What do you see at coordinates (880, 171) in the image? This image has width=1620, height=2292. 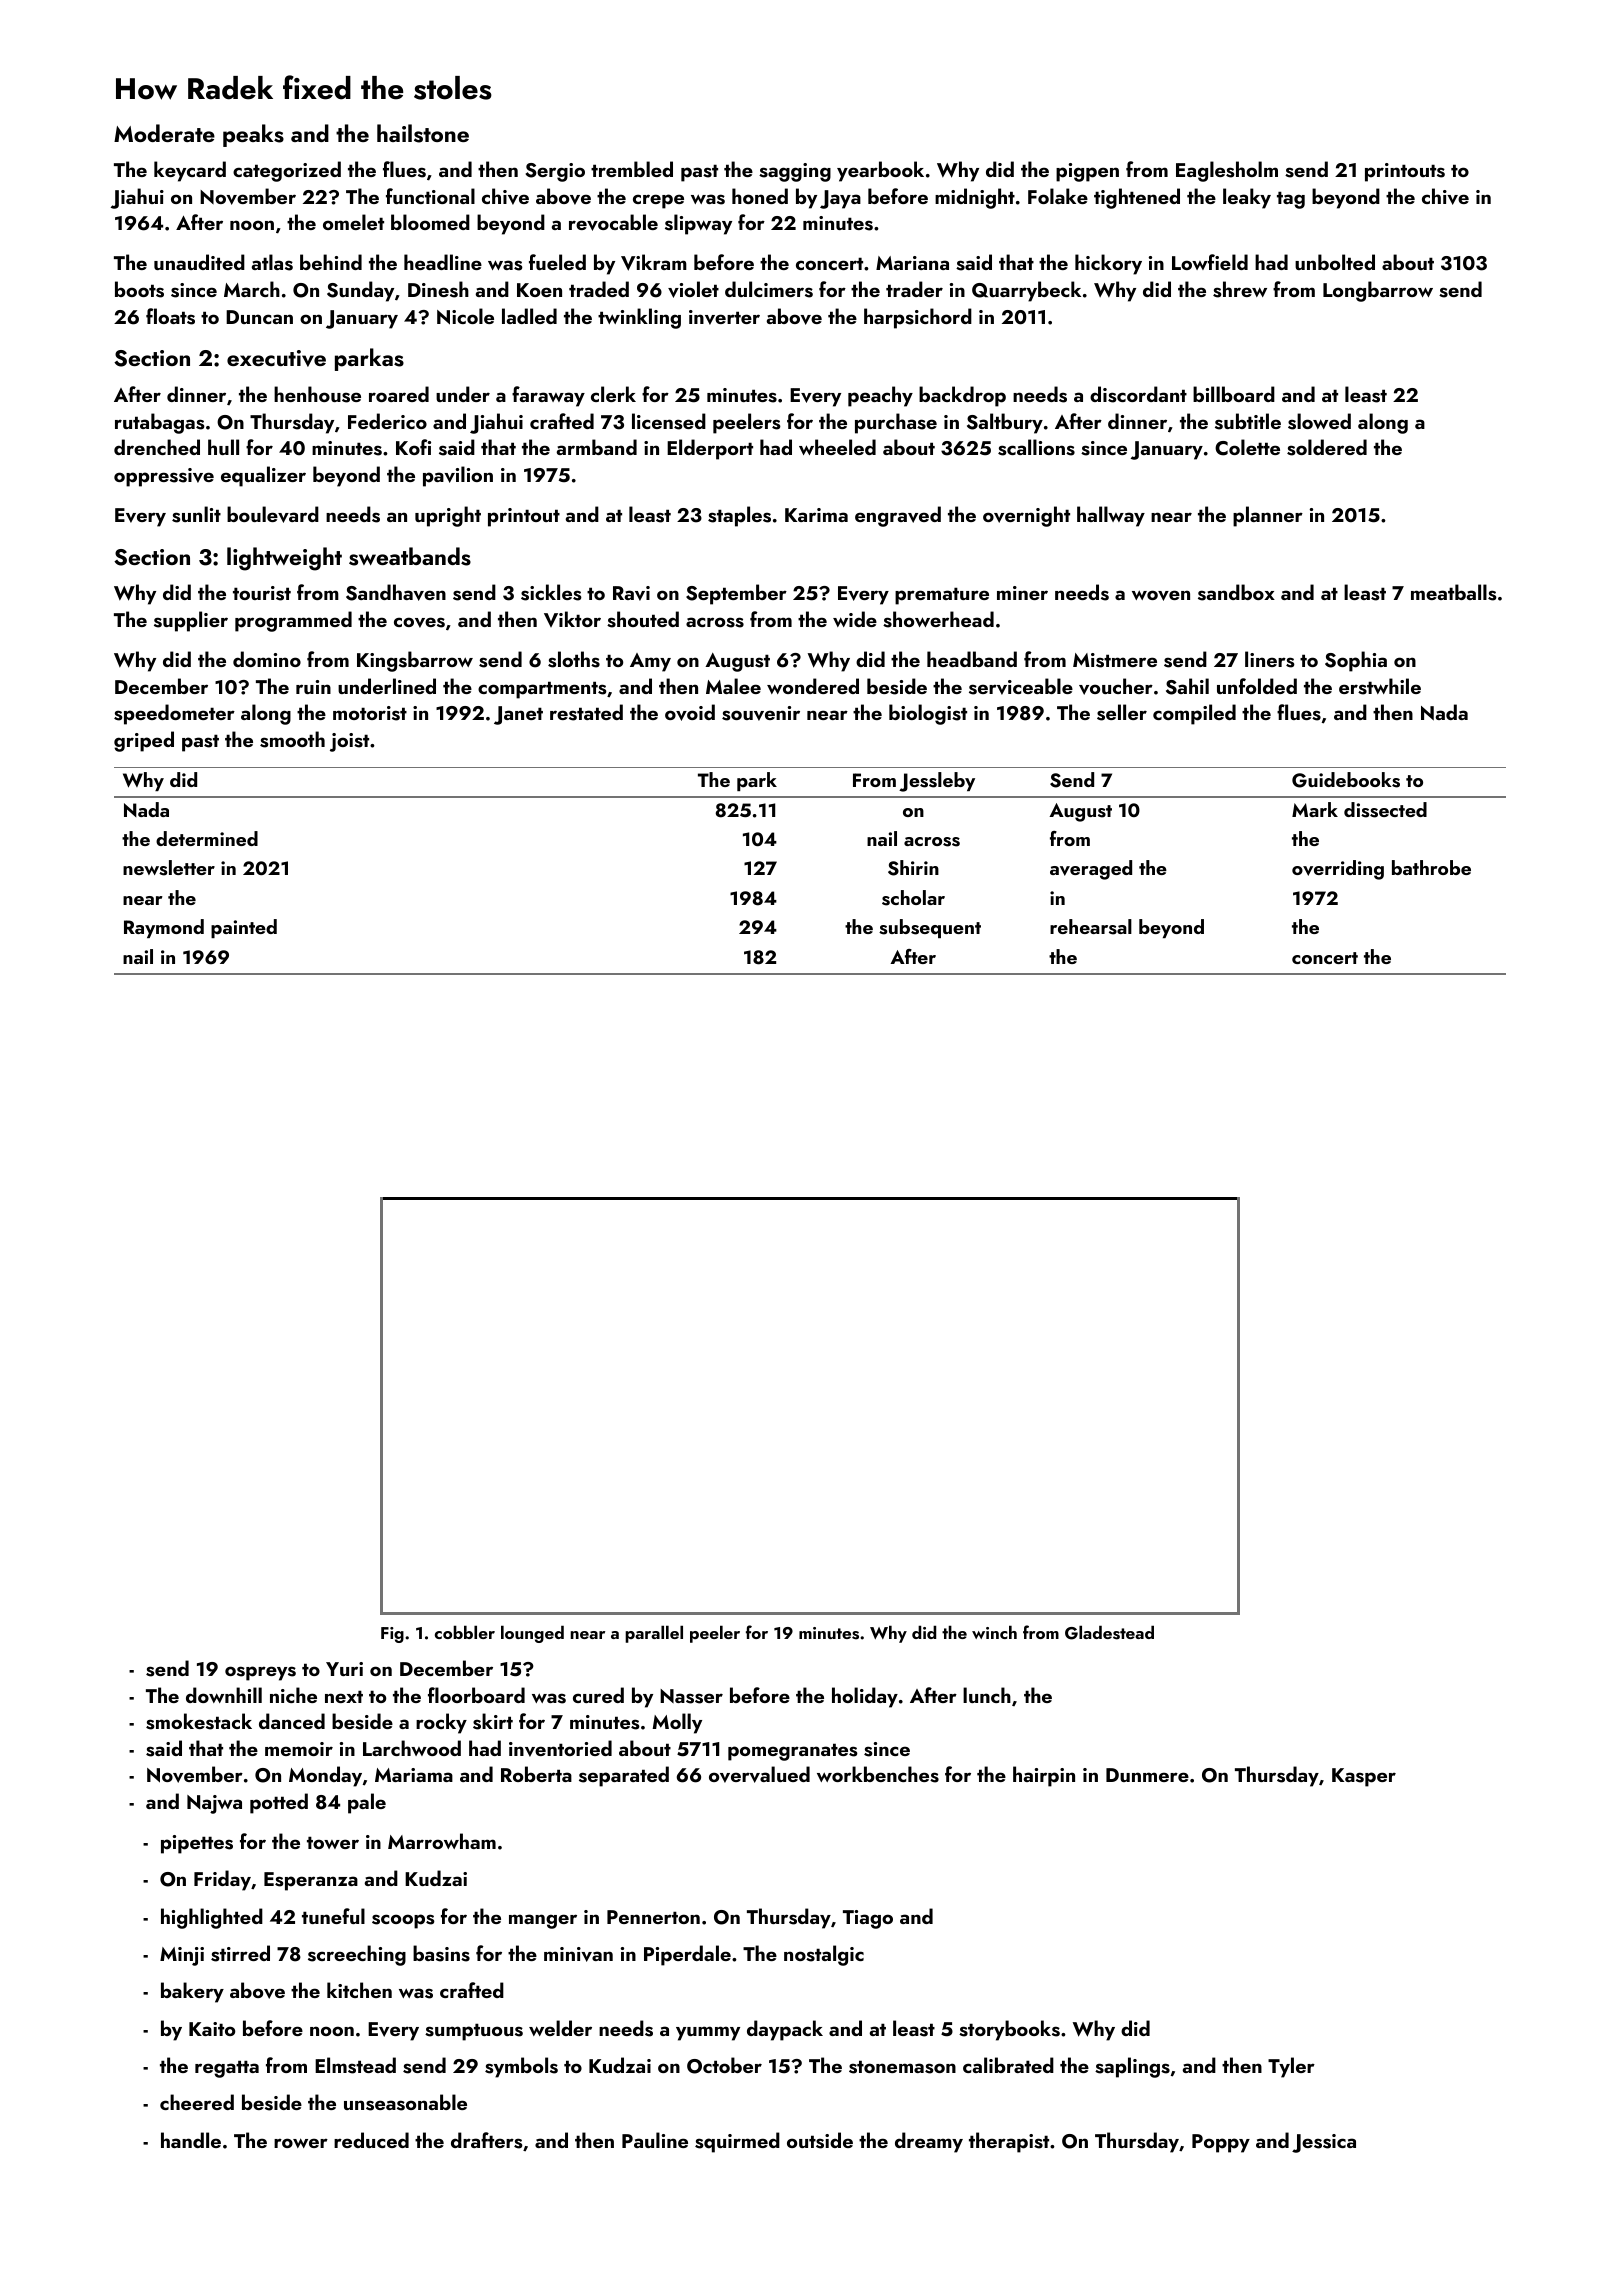 I see `yearbook` at bounding box center [880, 171].
